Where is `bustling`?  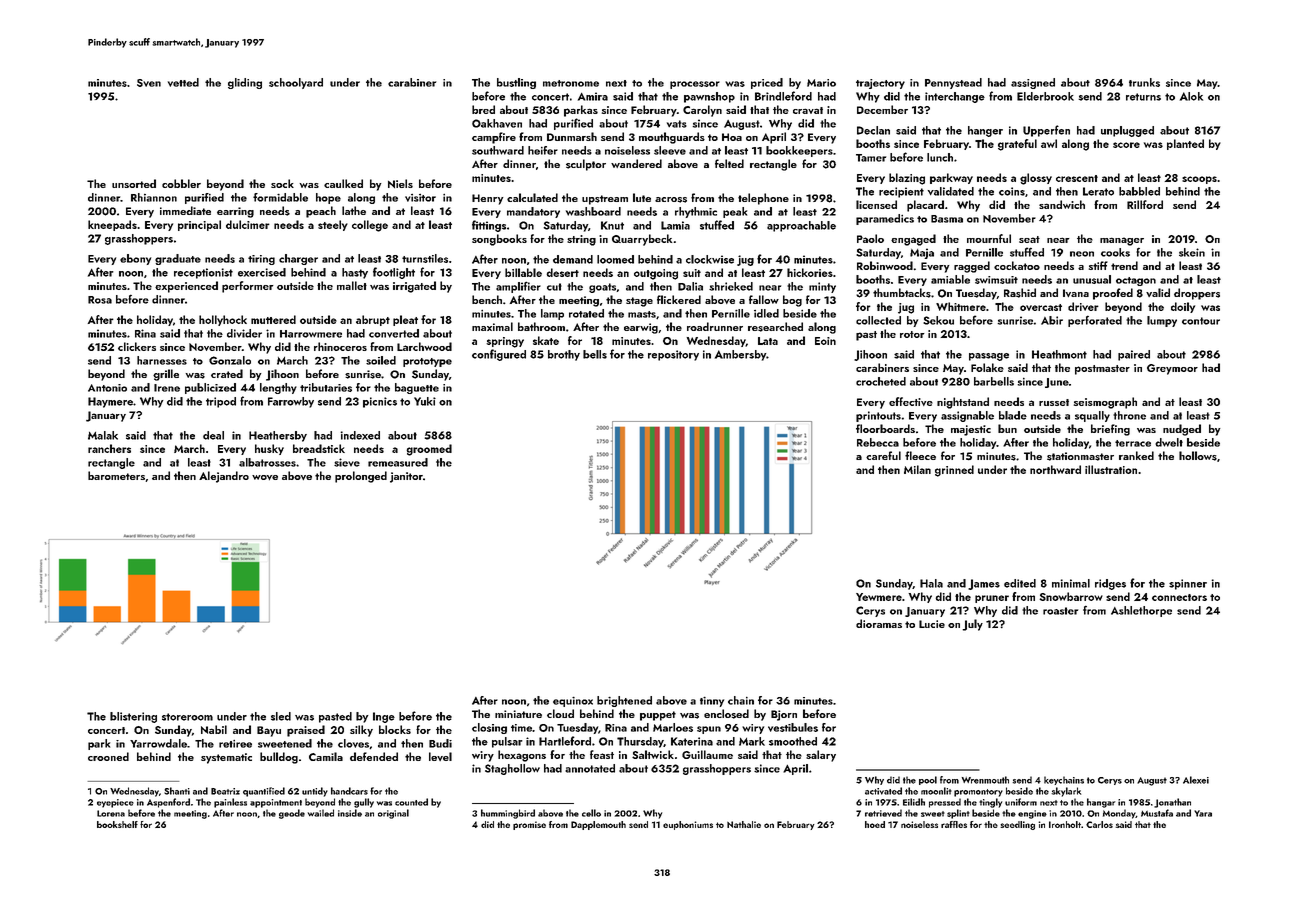
bustling is located at coordinates (516, 83).
